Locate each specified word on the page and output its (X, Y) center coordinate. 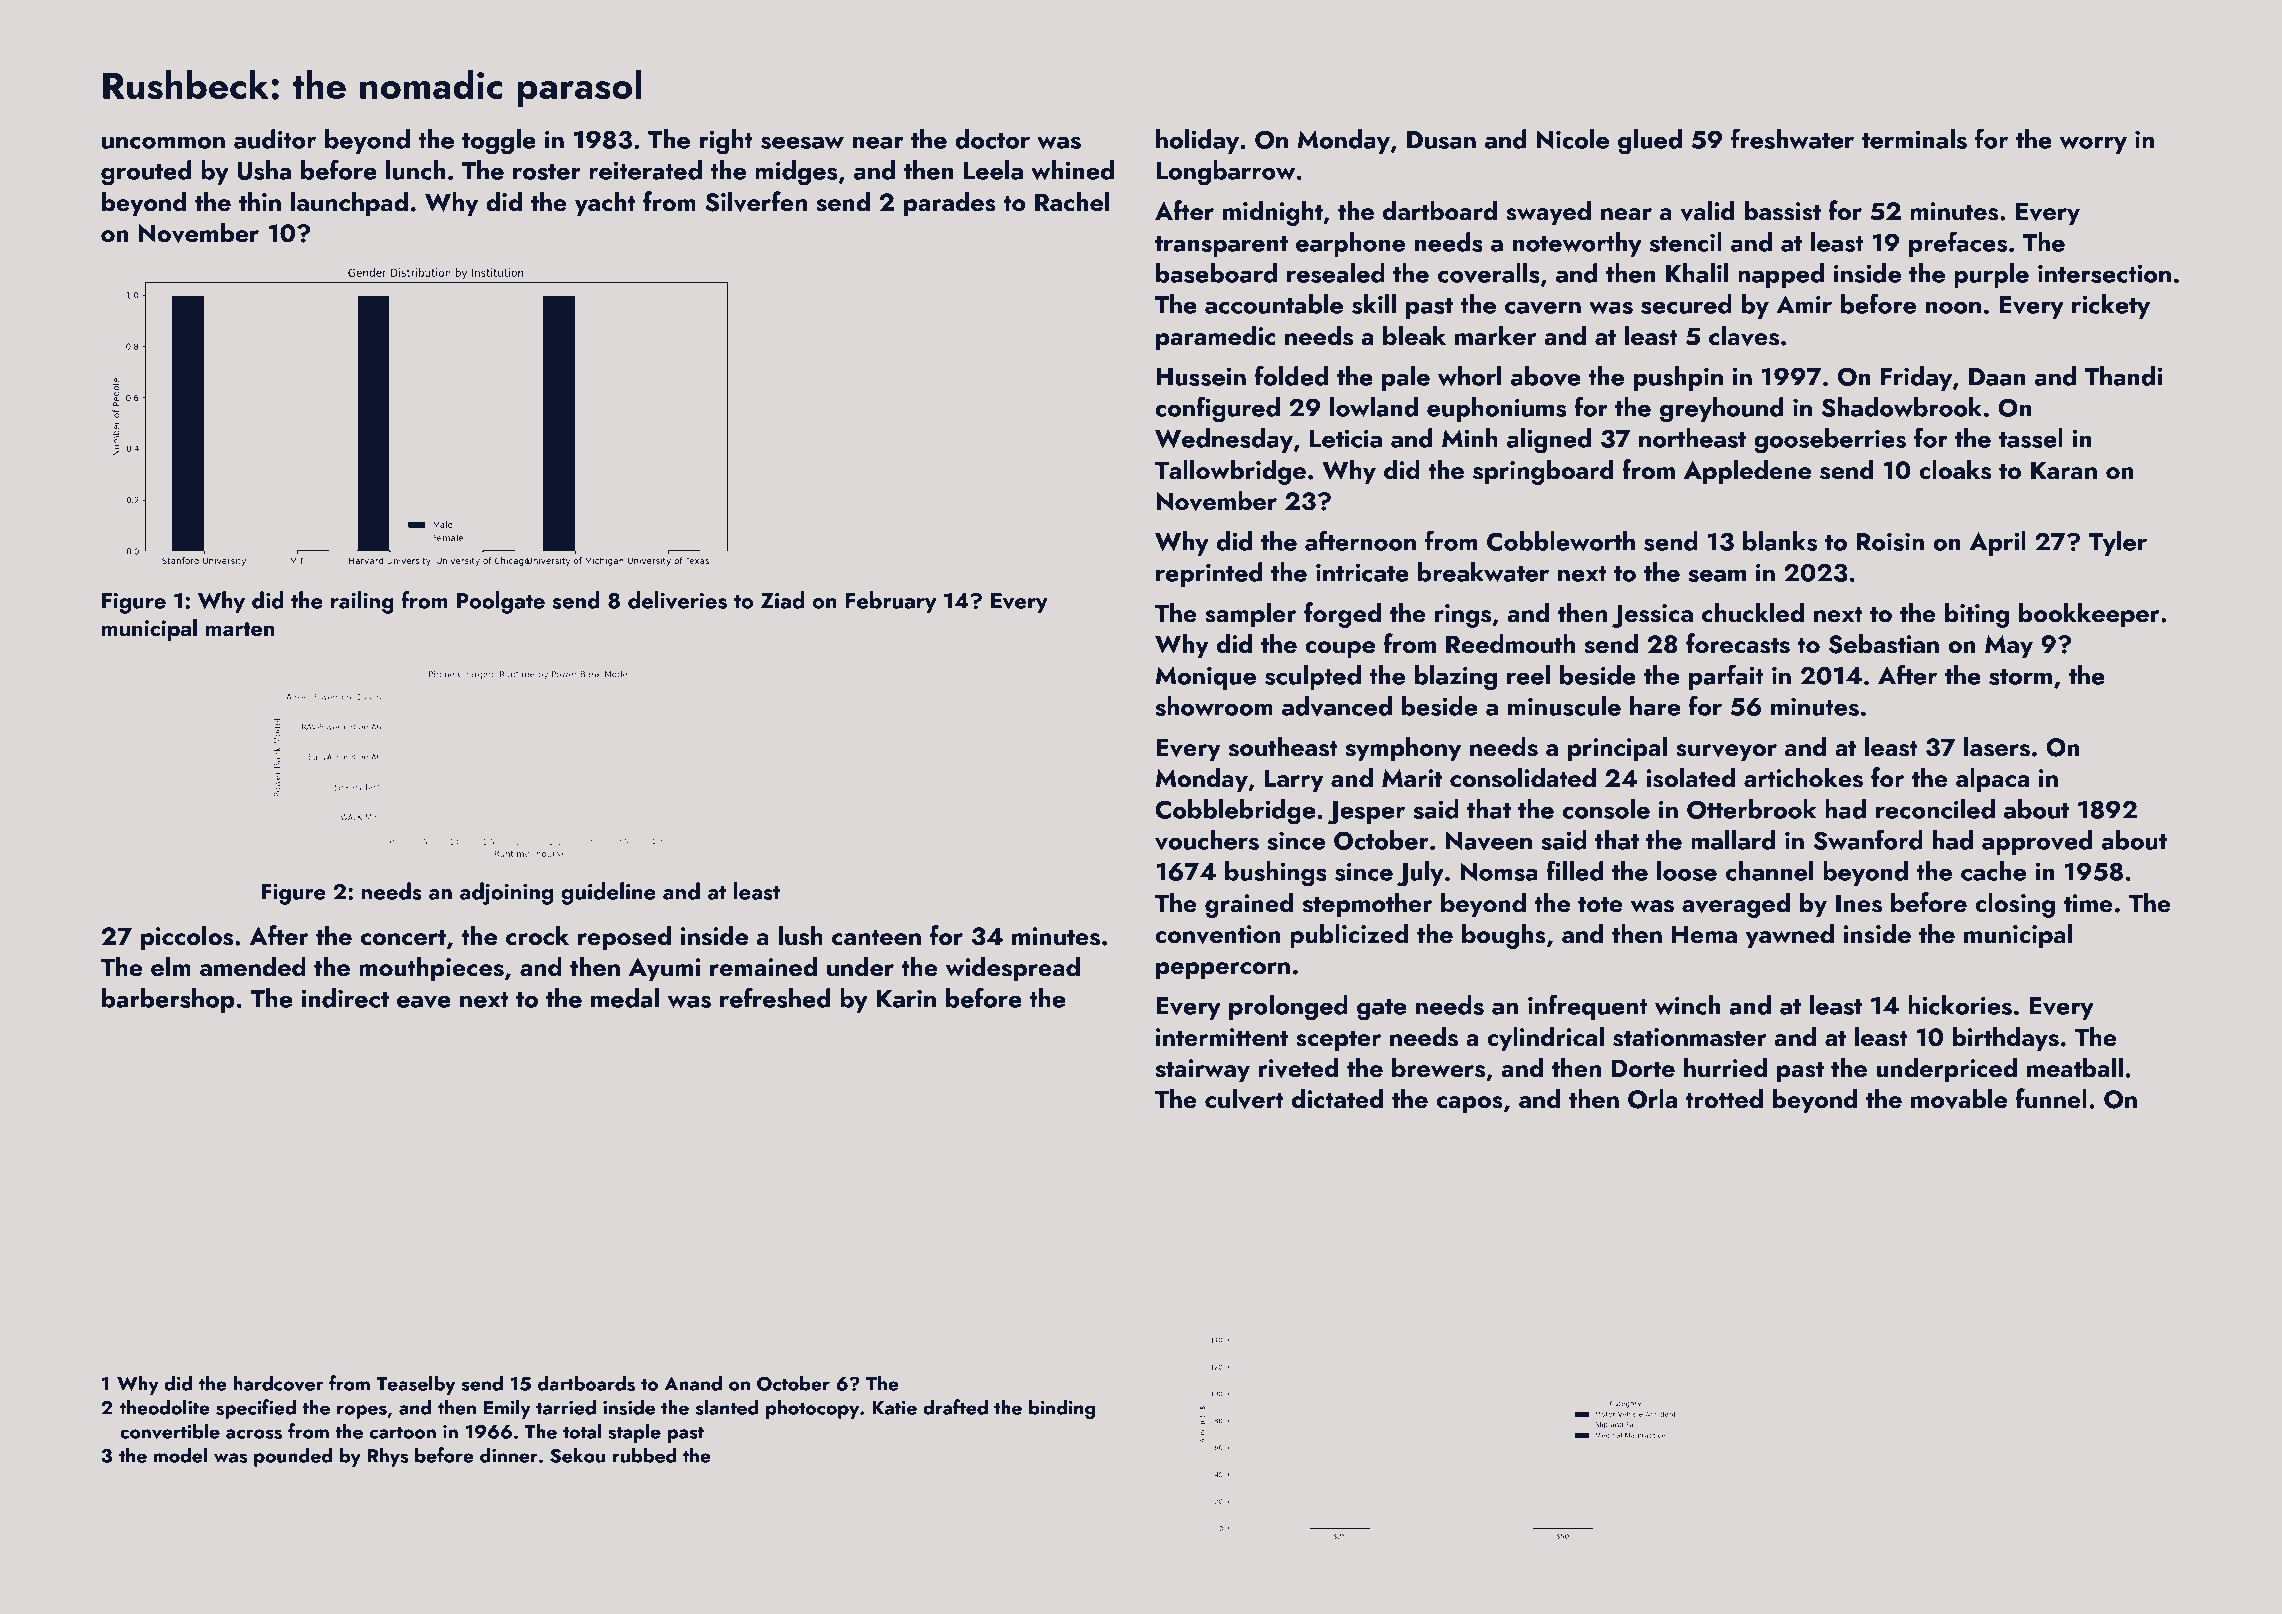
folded (1291, 375)
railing (362, 602)
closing (2015, 905)
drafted (955, 1407)
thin (260, 201)
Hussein (1201, 376)
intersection (2104, 273)
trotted (1724, 1098)
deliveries (677, 600)
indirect (345, 998)
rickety (2111, 306)
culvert (1244, 1098)
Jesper (1366, 813)
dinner (509, 1455)
